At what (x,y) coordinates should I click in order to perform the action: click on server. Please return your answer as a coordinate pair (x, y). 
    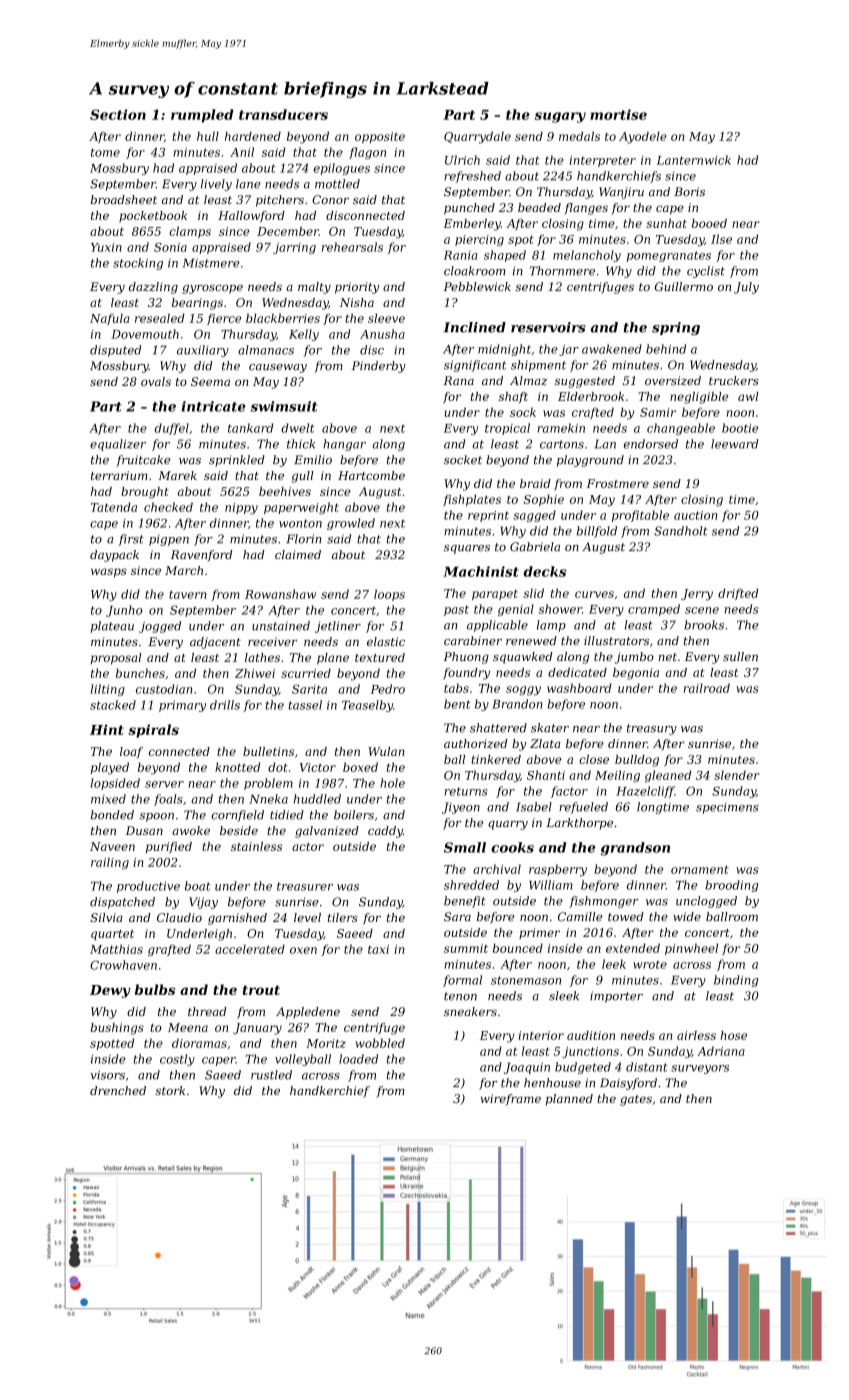
    Looking at the image, I should click on (164, 784).
